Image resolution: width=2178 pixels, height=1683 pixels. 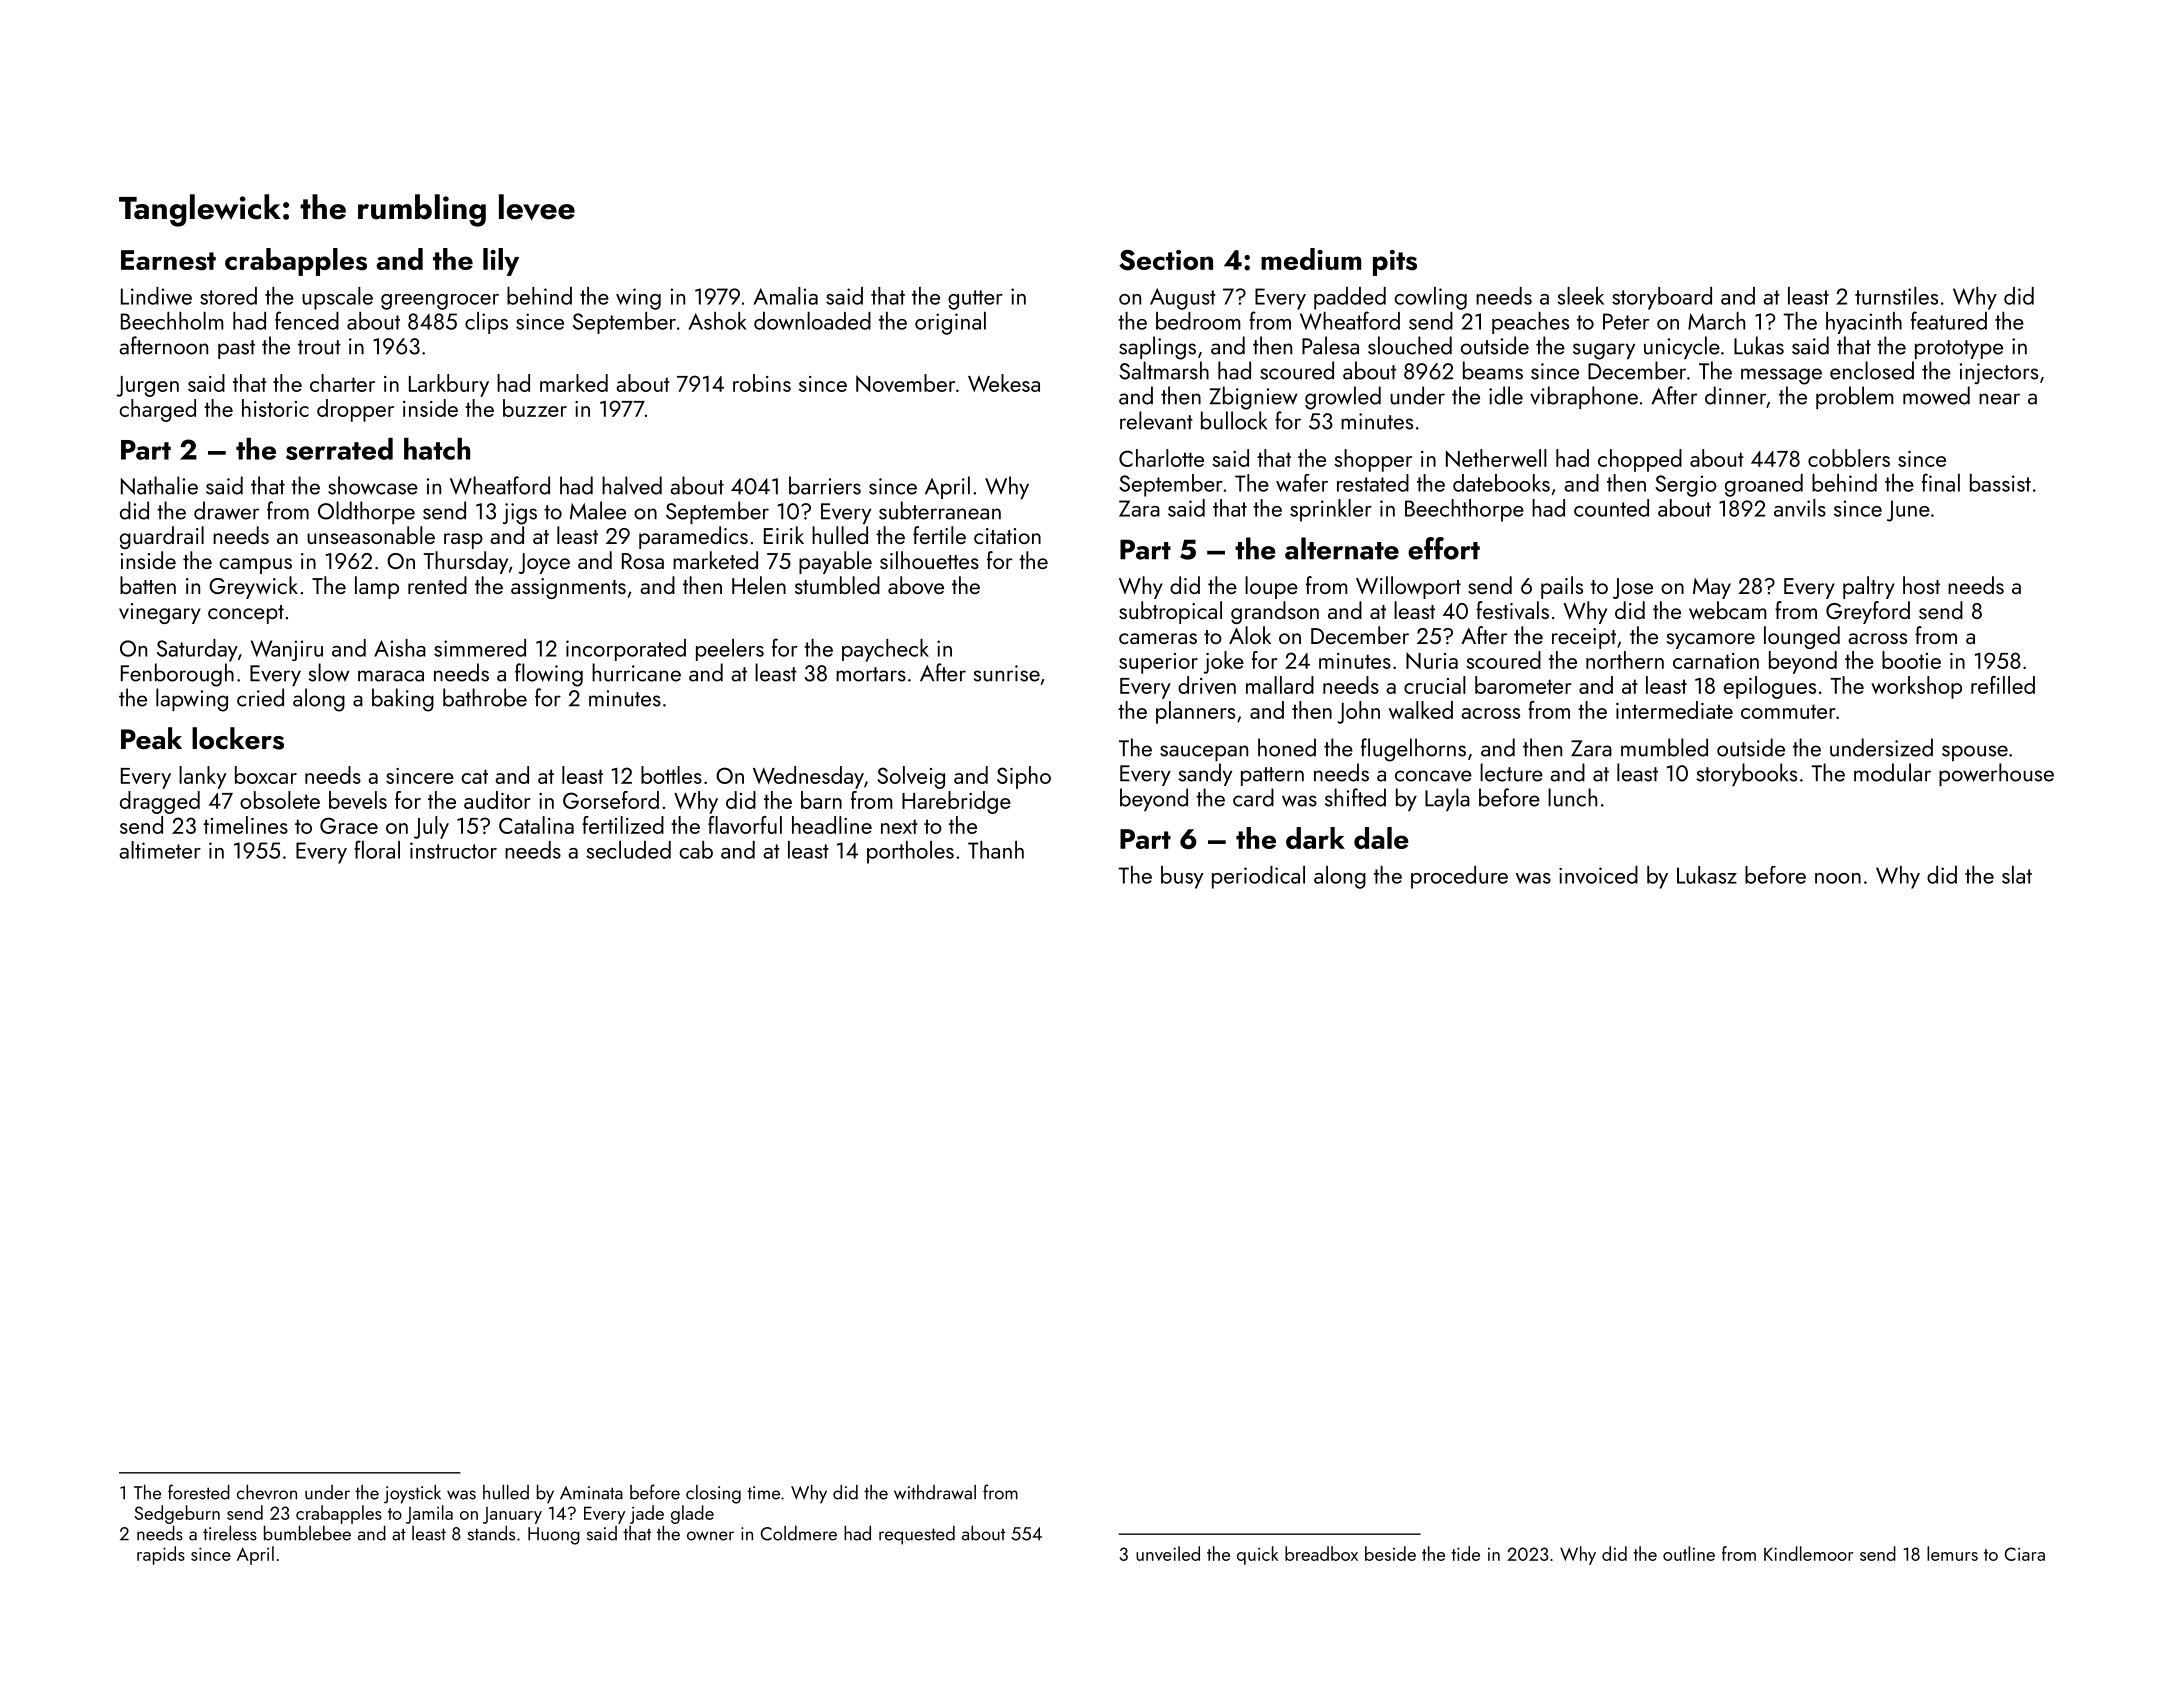 What do you see at coordinates (696, 850) in the document?
I see `cab` at bounding box center [696, 850].
